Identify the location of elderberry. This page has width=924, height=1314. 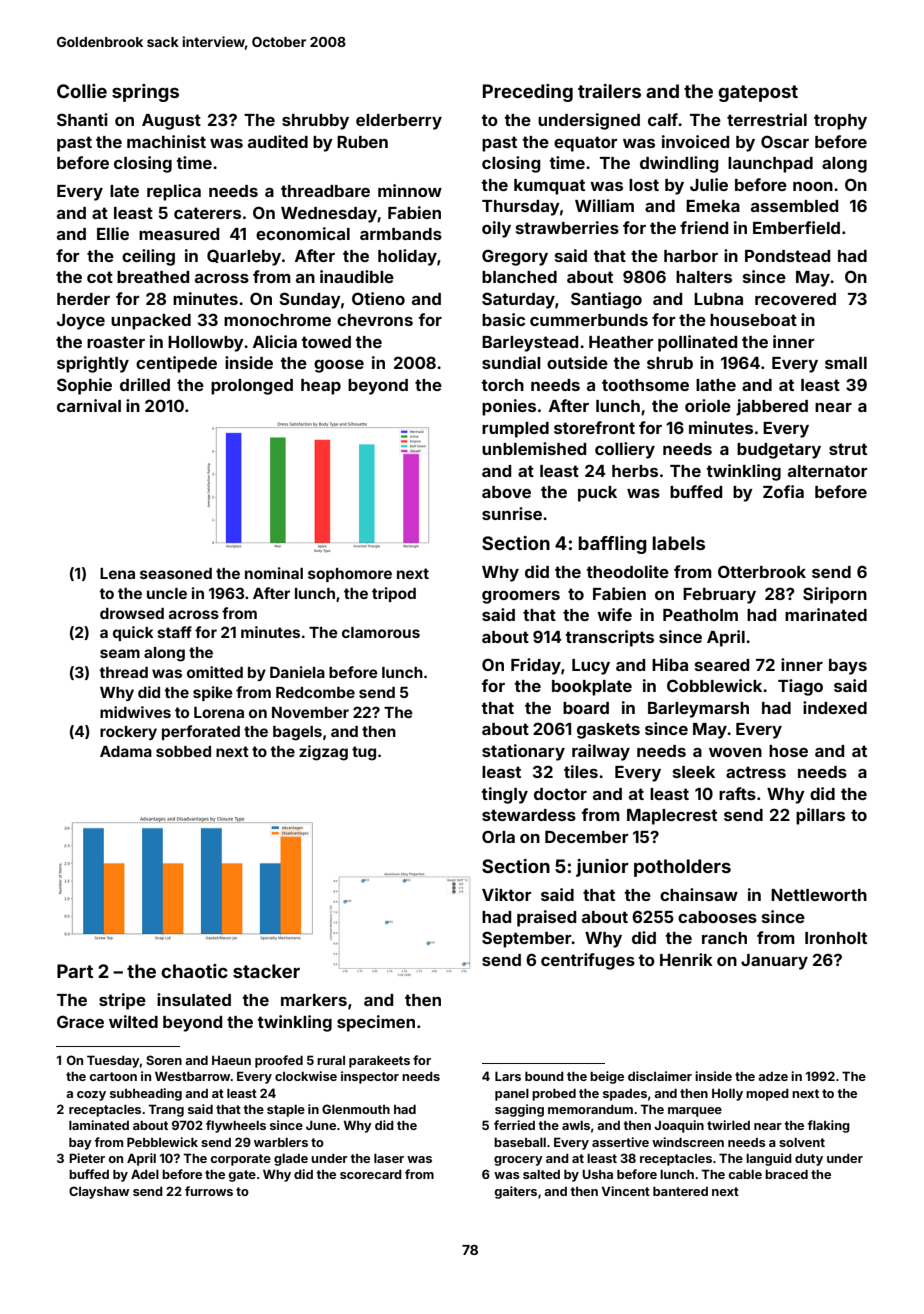
(399, 122).
